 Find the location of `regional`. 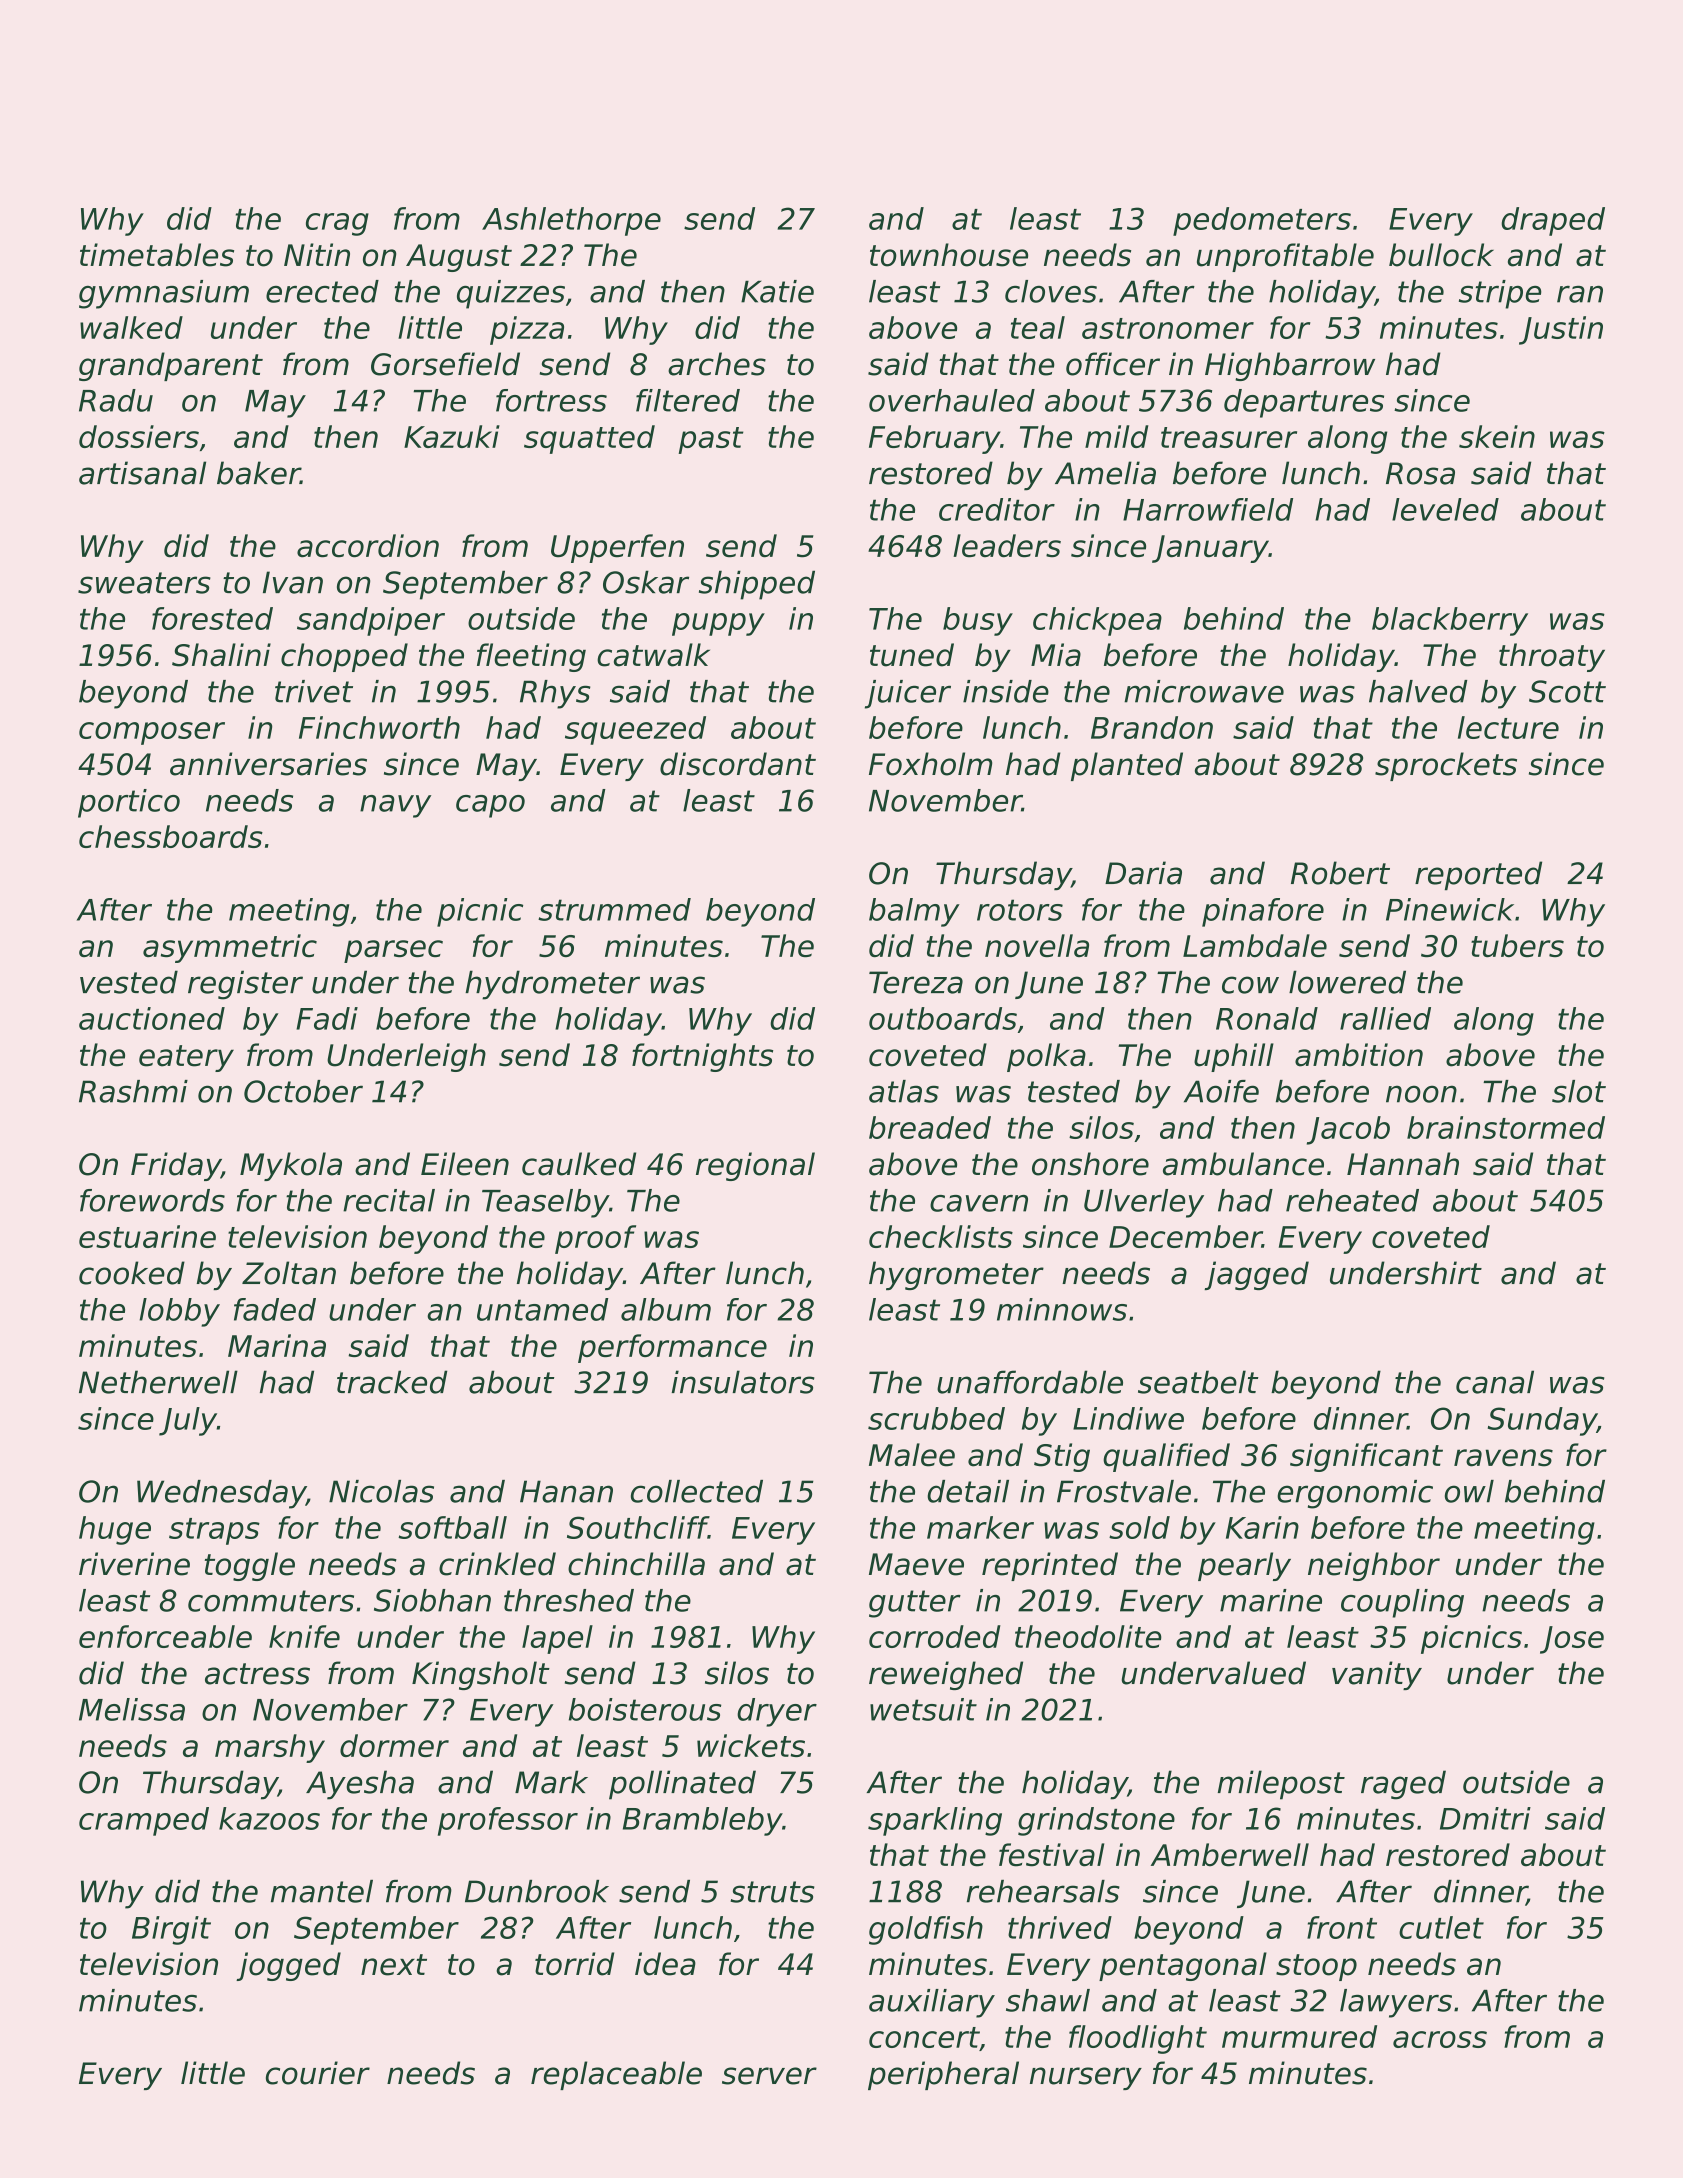

regional is located at coordinates (755, 1166).
